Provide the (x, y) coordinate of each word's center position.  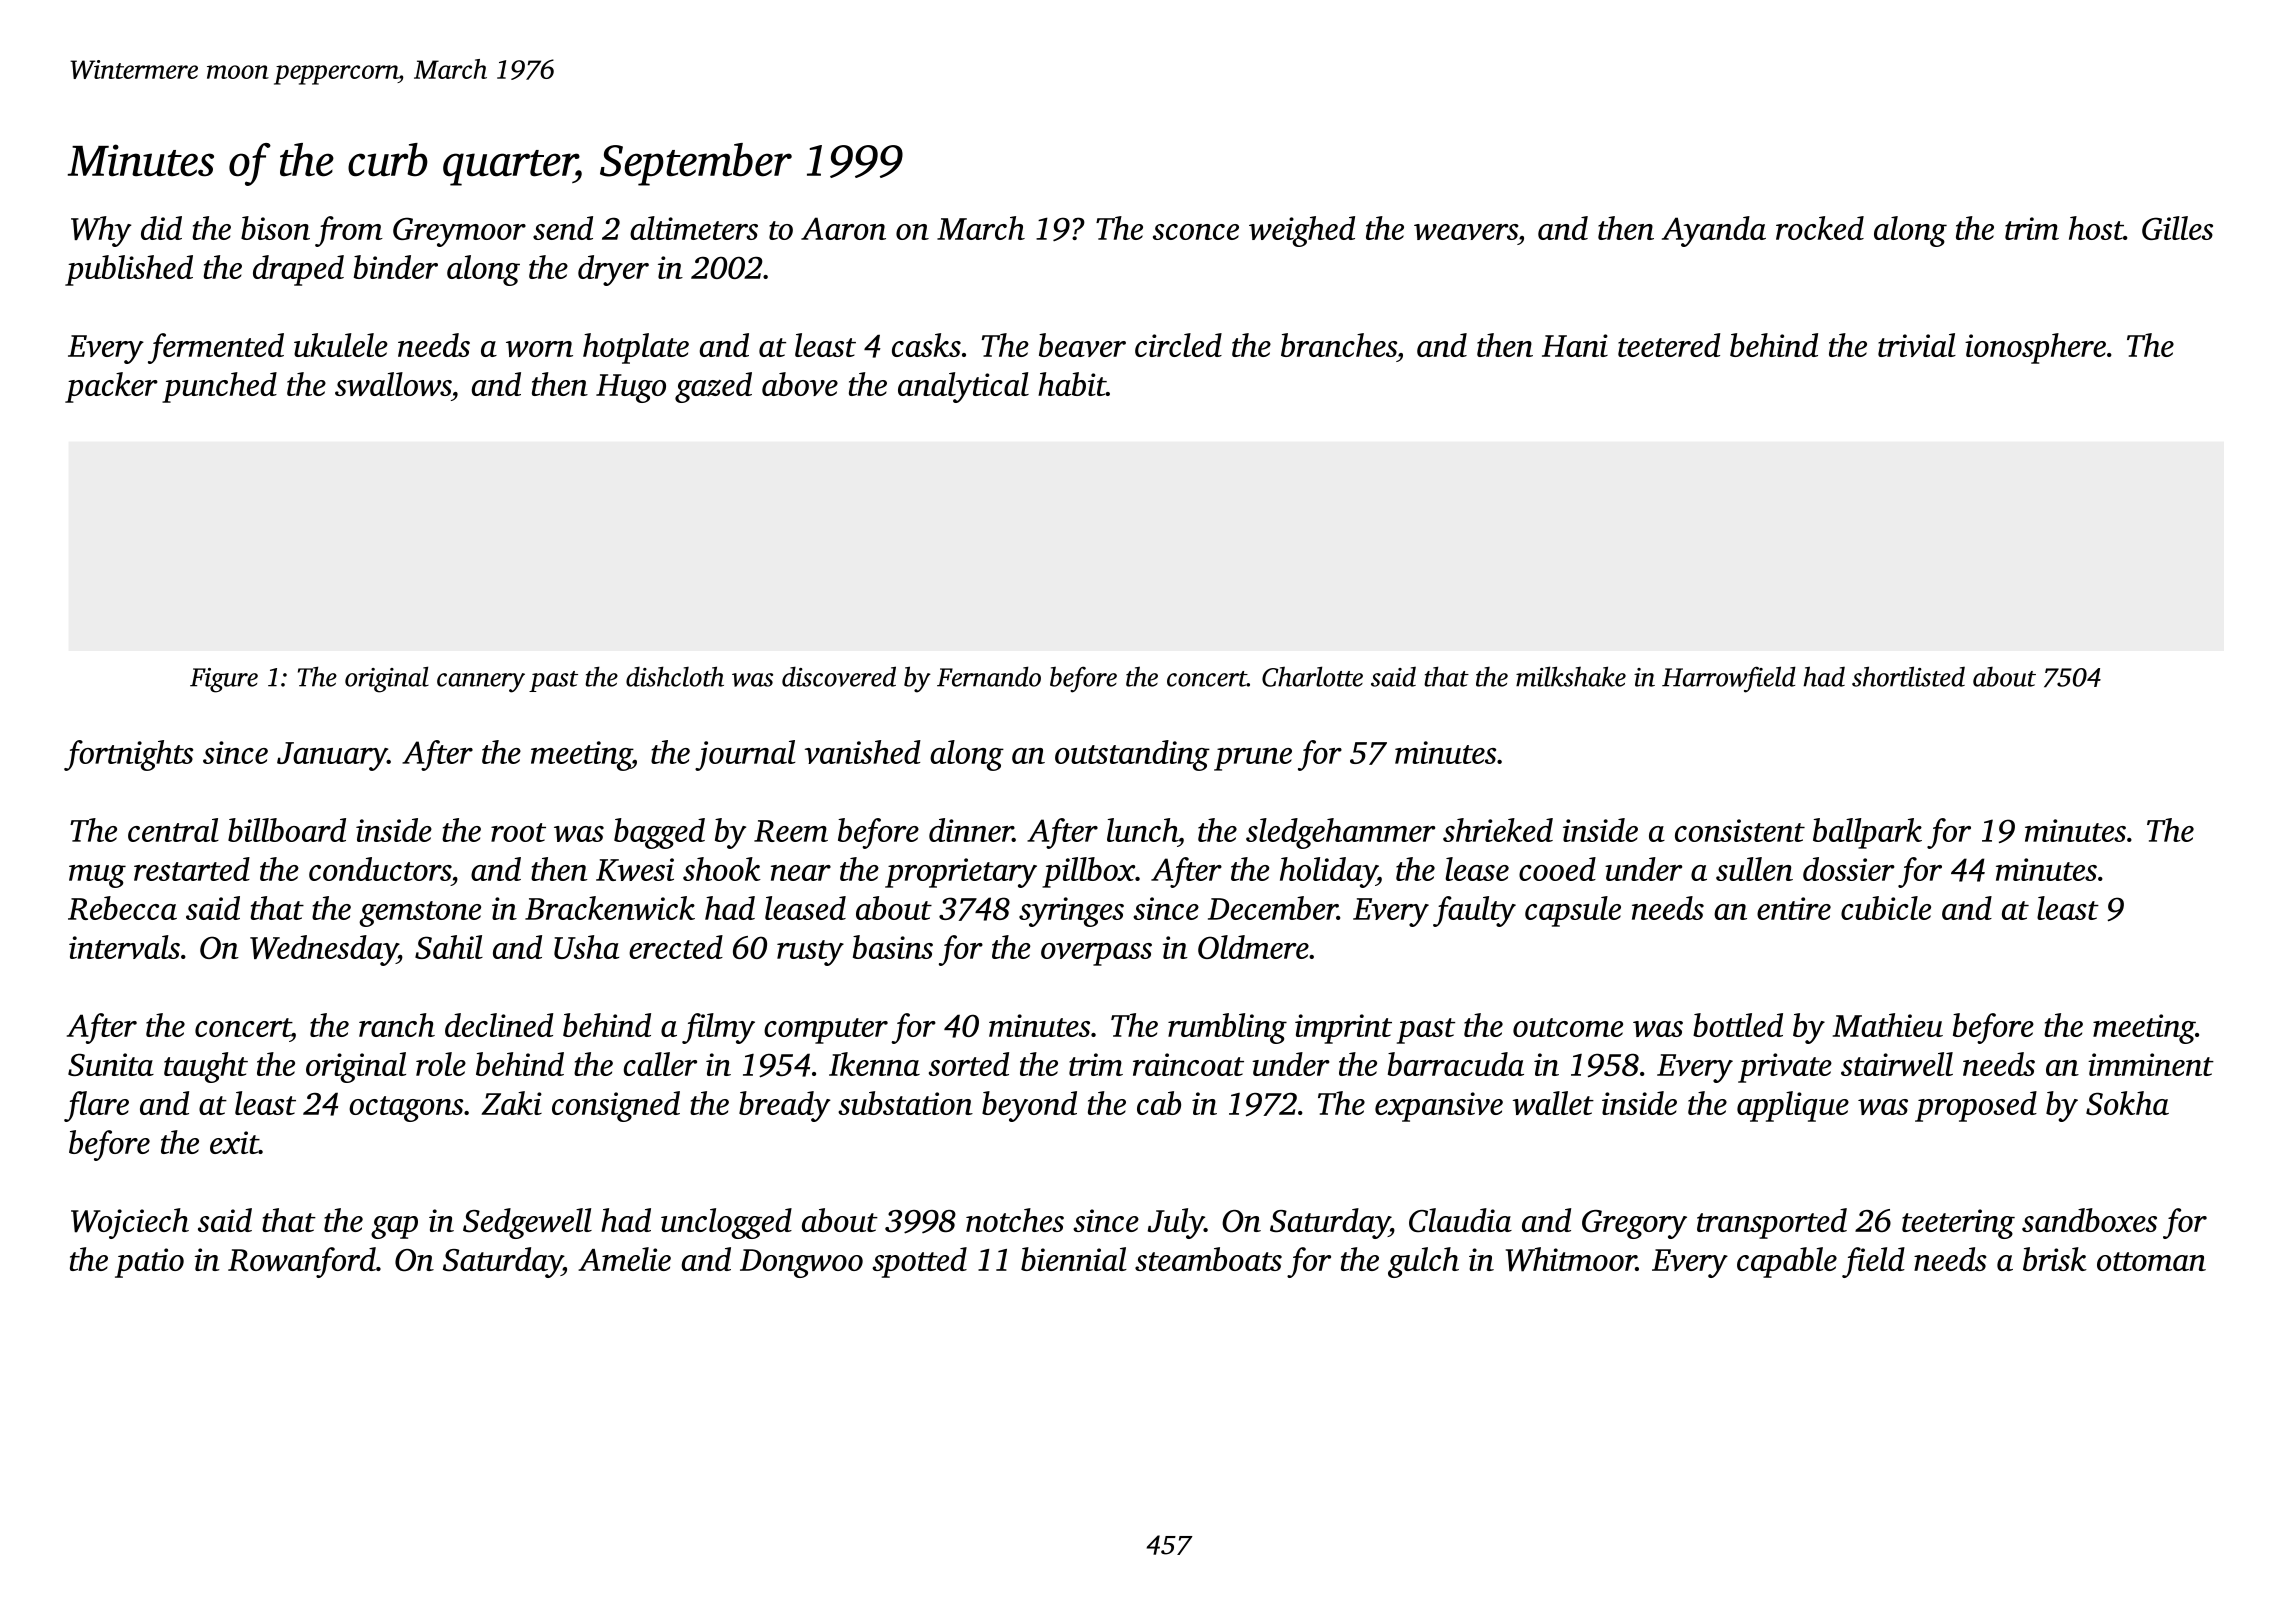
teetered (1669, 345)
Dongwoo (801, 1263)
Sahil (449, 947)
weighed (1302, 231)
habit (1072, 384)
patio (149, 1263)
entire (1794, 908)
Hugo (631, 388)
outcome (1568, 1027)
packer (111, 387)
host (2096, 228)
